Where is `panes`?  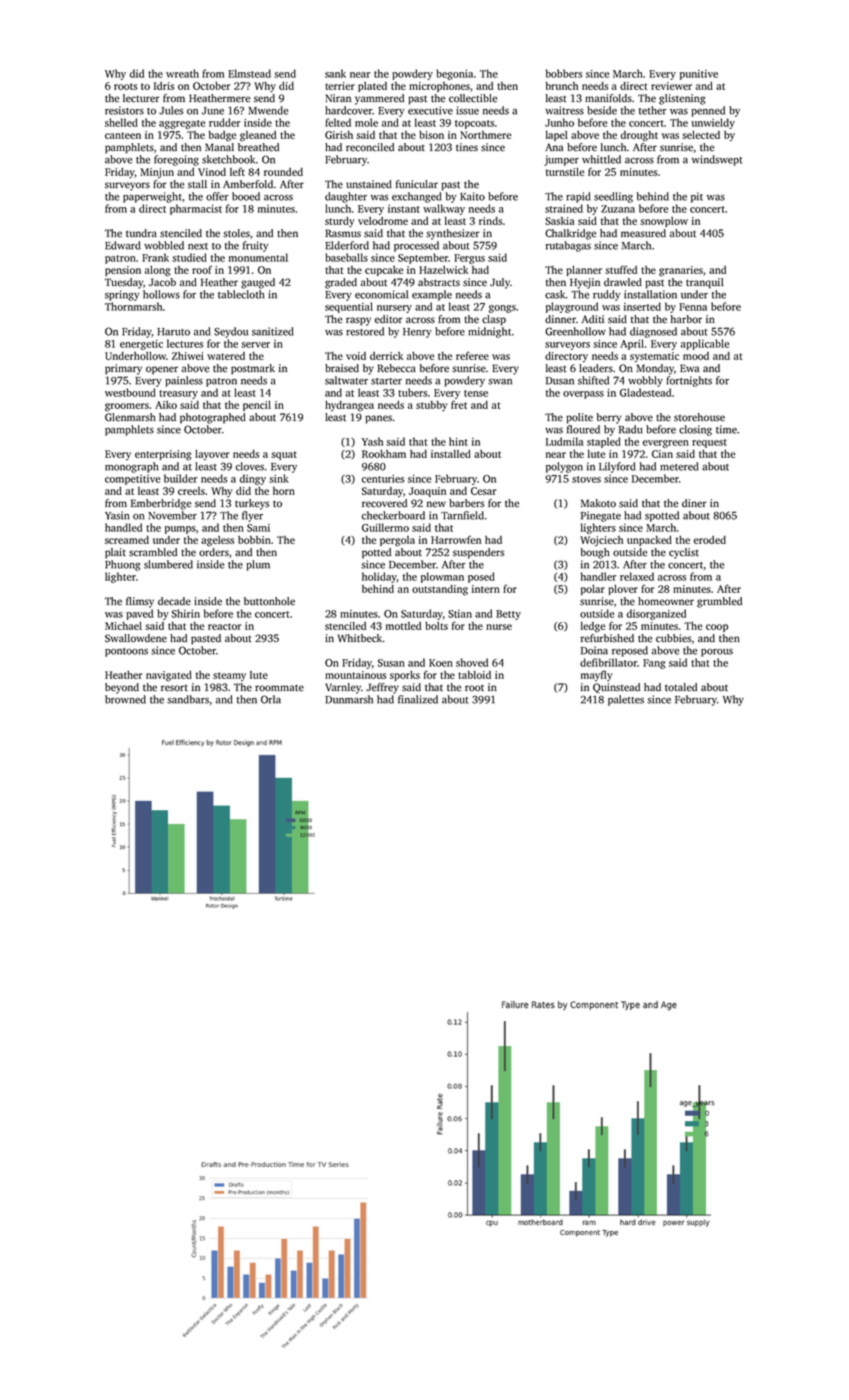 panes is located at coordinates (378, 419).
